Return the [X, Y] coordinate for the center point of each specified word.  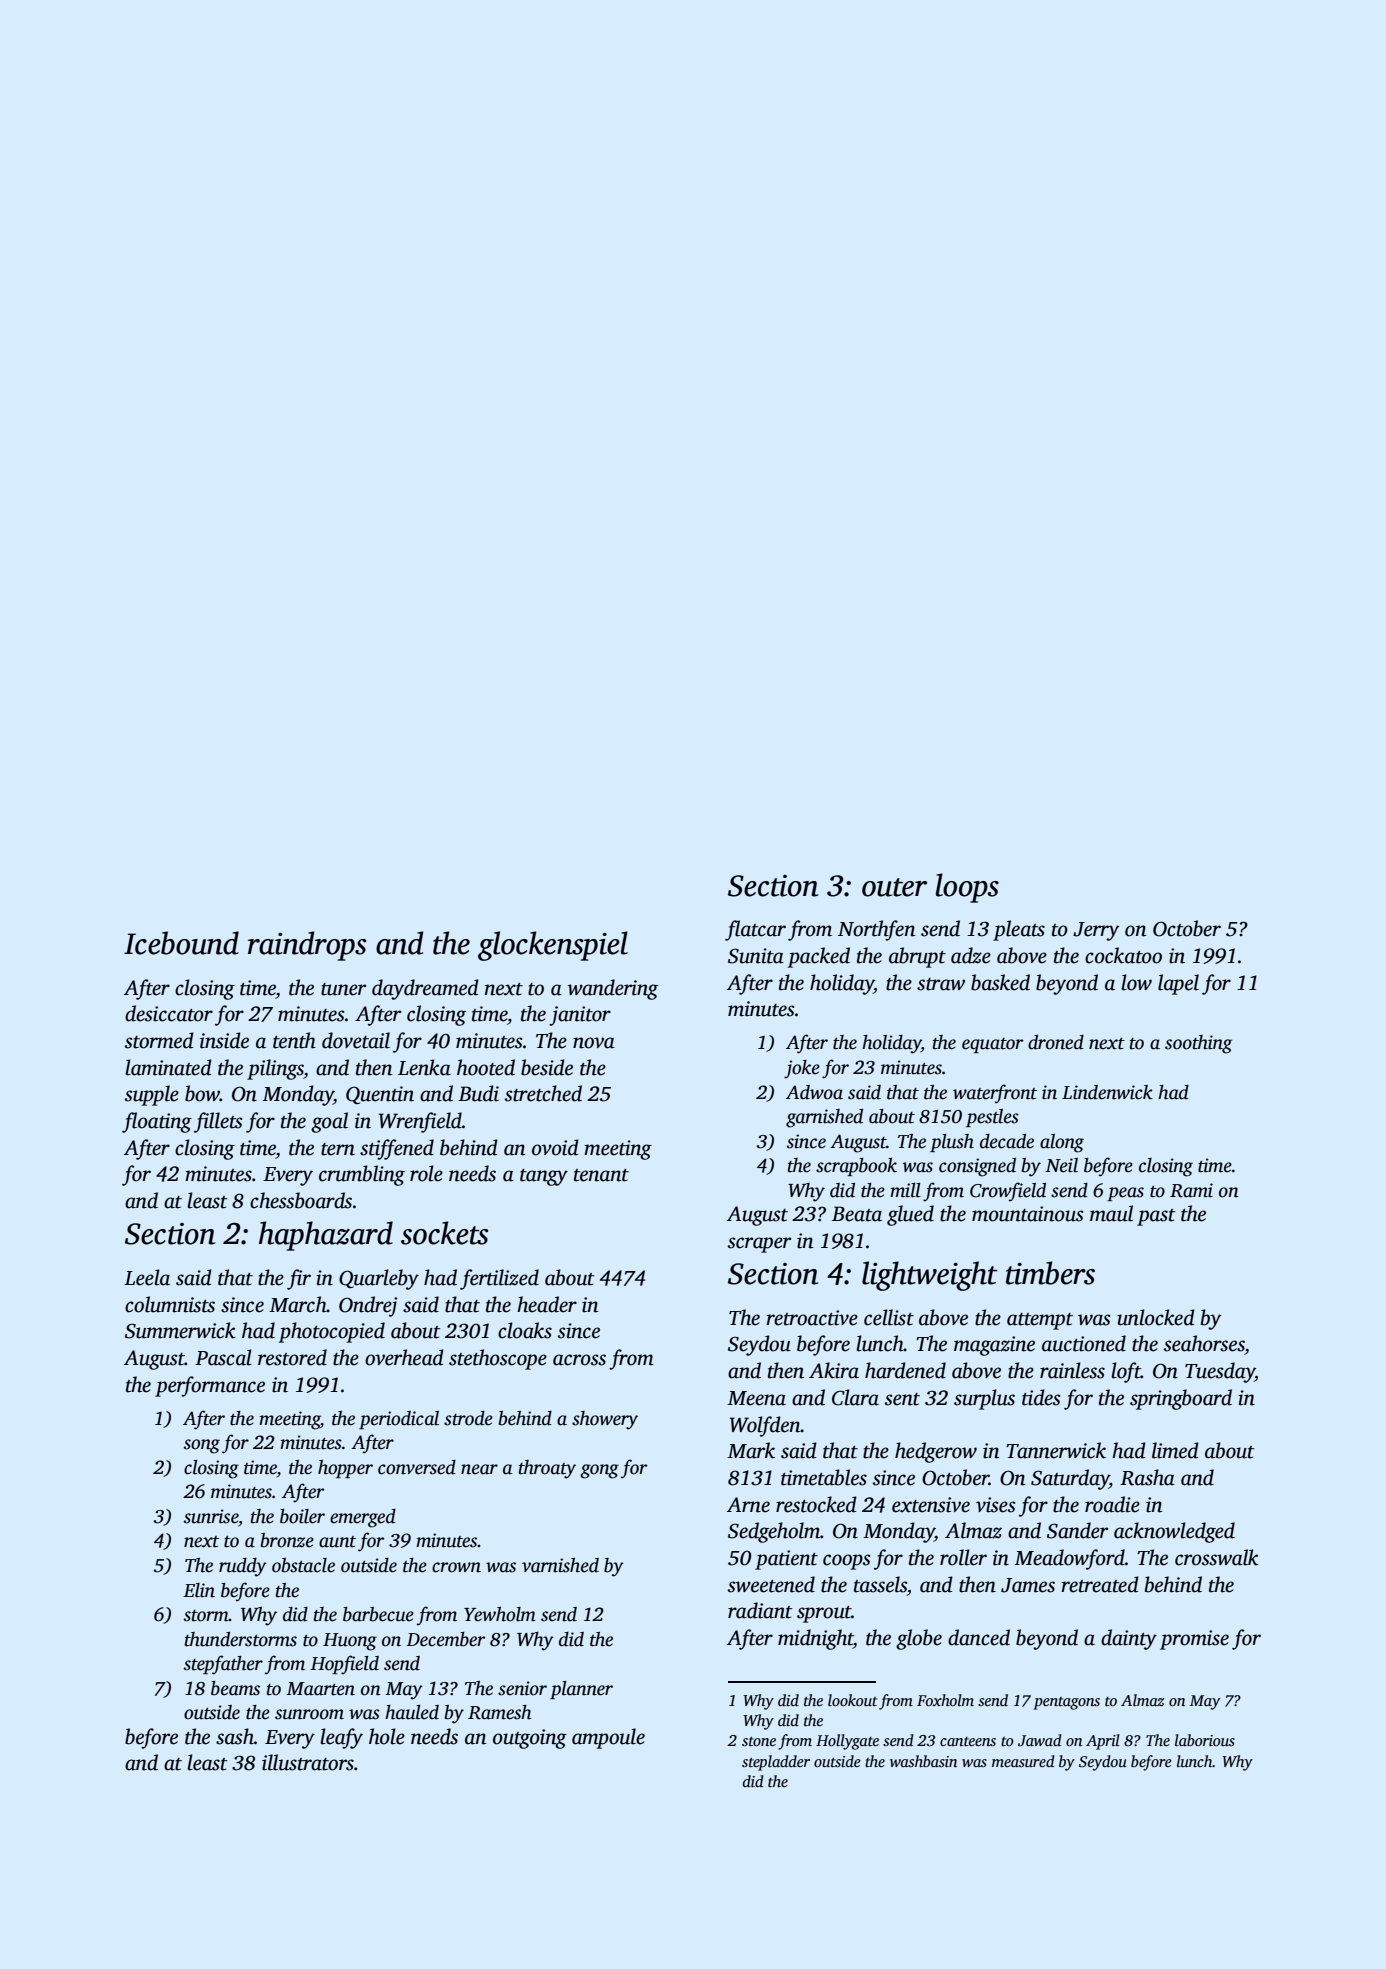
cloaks [525, 1330]
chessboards [301, 1200]
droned [1056, 1042]
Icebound [181, 943]
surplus [984, 1399]
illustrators [308, 1762]
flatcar [755, 930]
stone [759, 1741]
